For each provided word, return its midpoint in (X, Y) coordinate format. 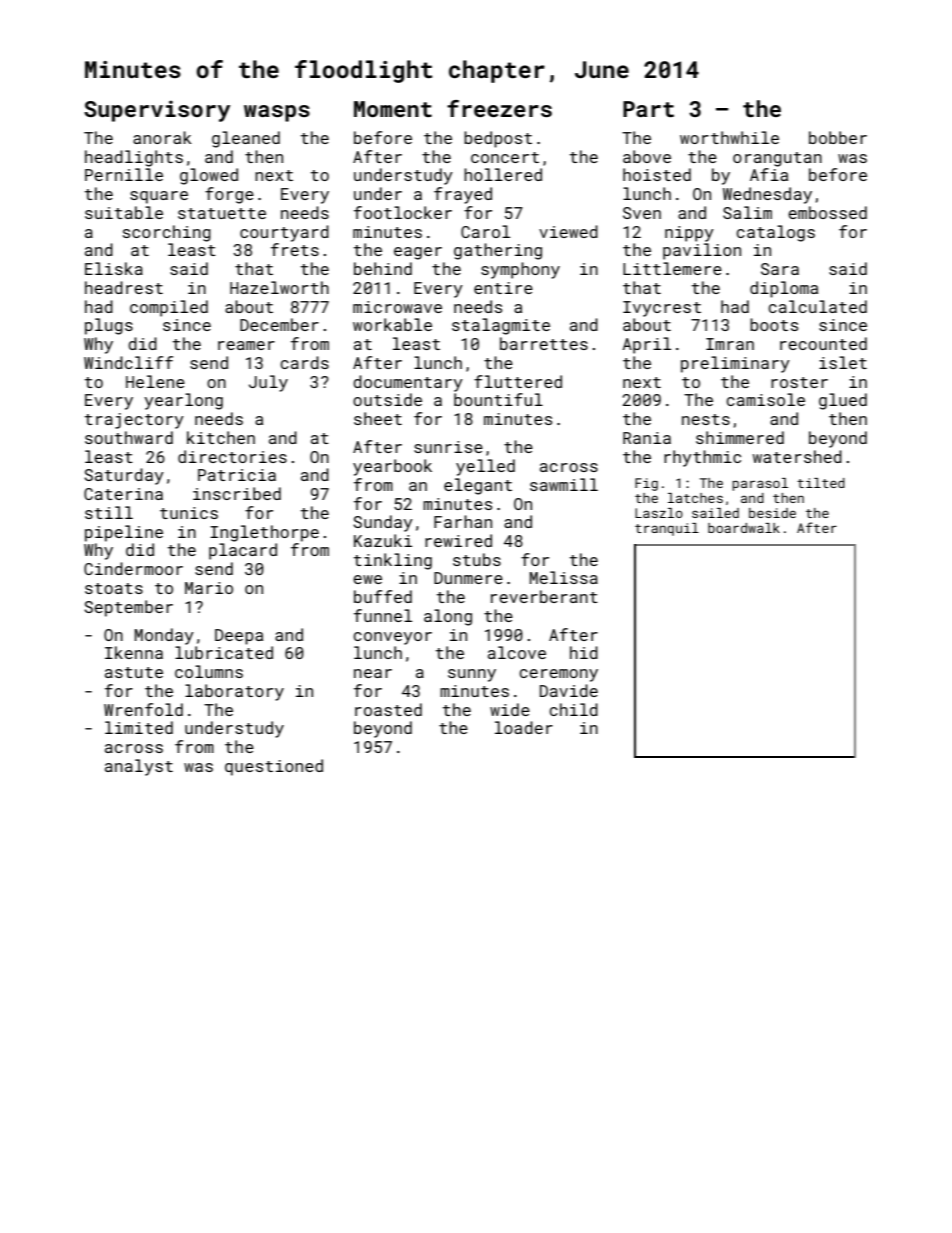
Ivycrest (662, 309)
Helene (155, 381)
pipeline (124, 533)
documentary (408, 383)
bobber (838, 137)
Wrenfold (143, 709)
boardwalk (744, 528)
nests (706, 419)
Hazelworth (279, 287)
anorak (162, 137)
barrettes (544, 343)
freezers (499, 108)
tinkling (393, 561)
